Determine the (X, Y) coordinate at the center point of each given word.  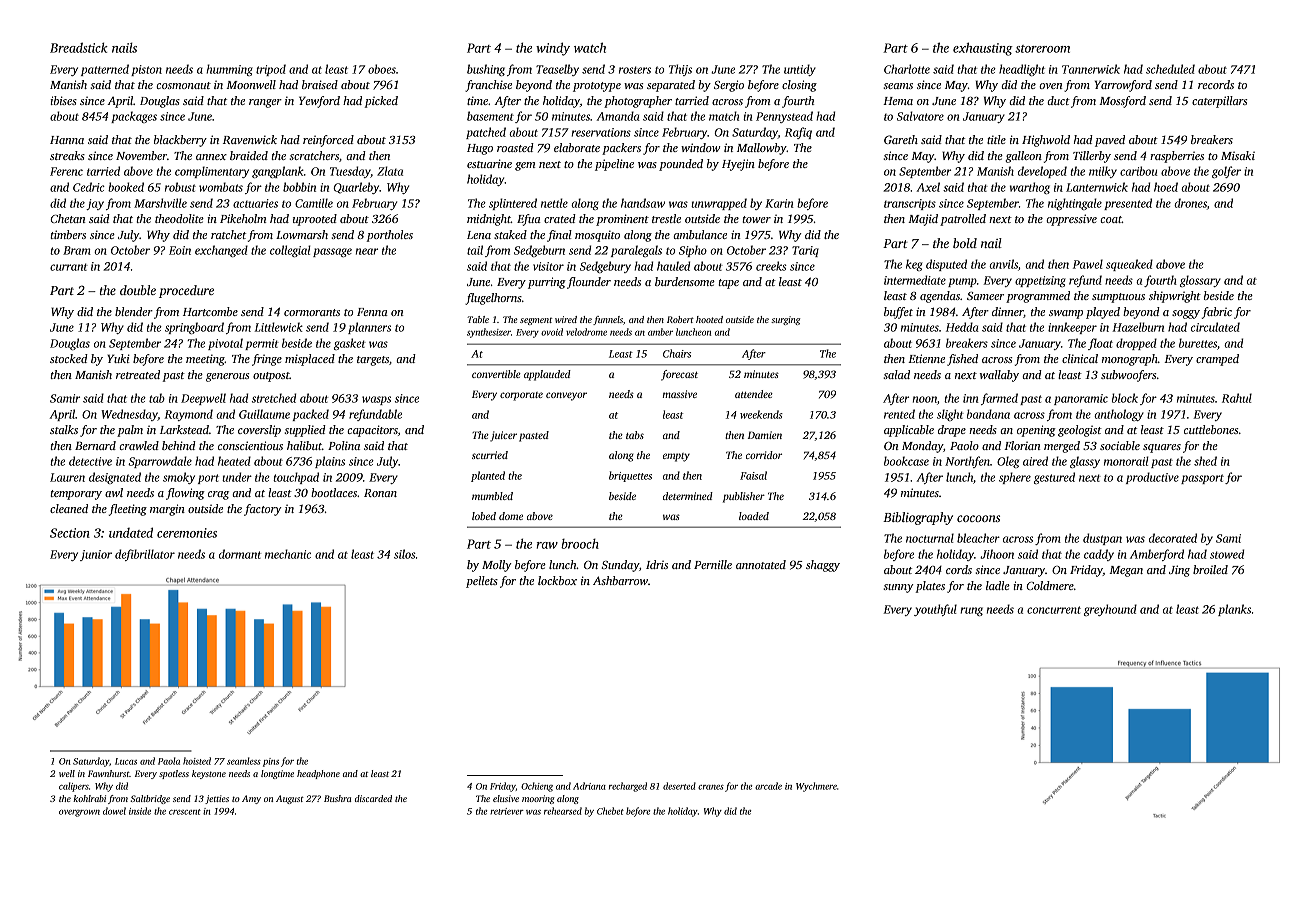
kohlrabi (89, 798)
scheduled (1170, 69)
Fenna (372, 312)
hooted (709, 319)
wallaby (999, 376)
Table (478, 319)
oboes (382, 69)
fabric (1217, 313)
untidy (800, 70)
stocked (69, 358)
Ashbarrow (620, 580)
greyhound (1110, 610)
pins (271, 762)
